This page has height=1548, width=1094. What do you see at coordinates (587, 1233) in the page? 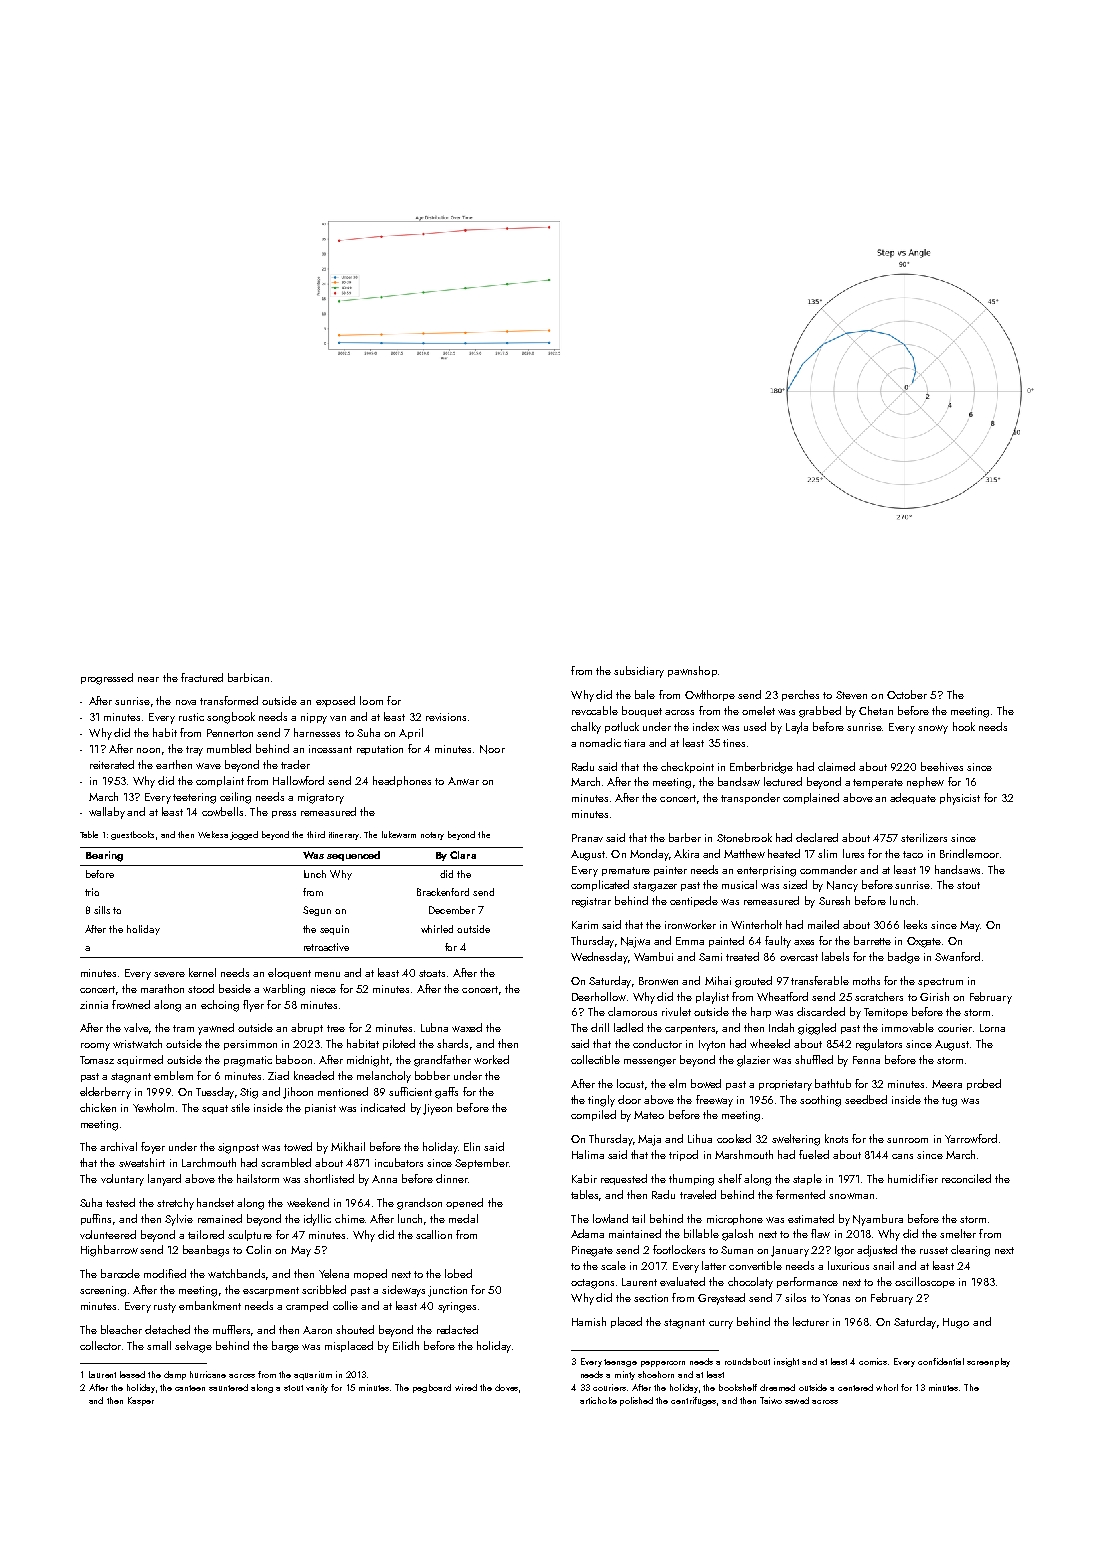
I see `Adama` at bounding box center [587, 1233].
